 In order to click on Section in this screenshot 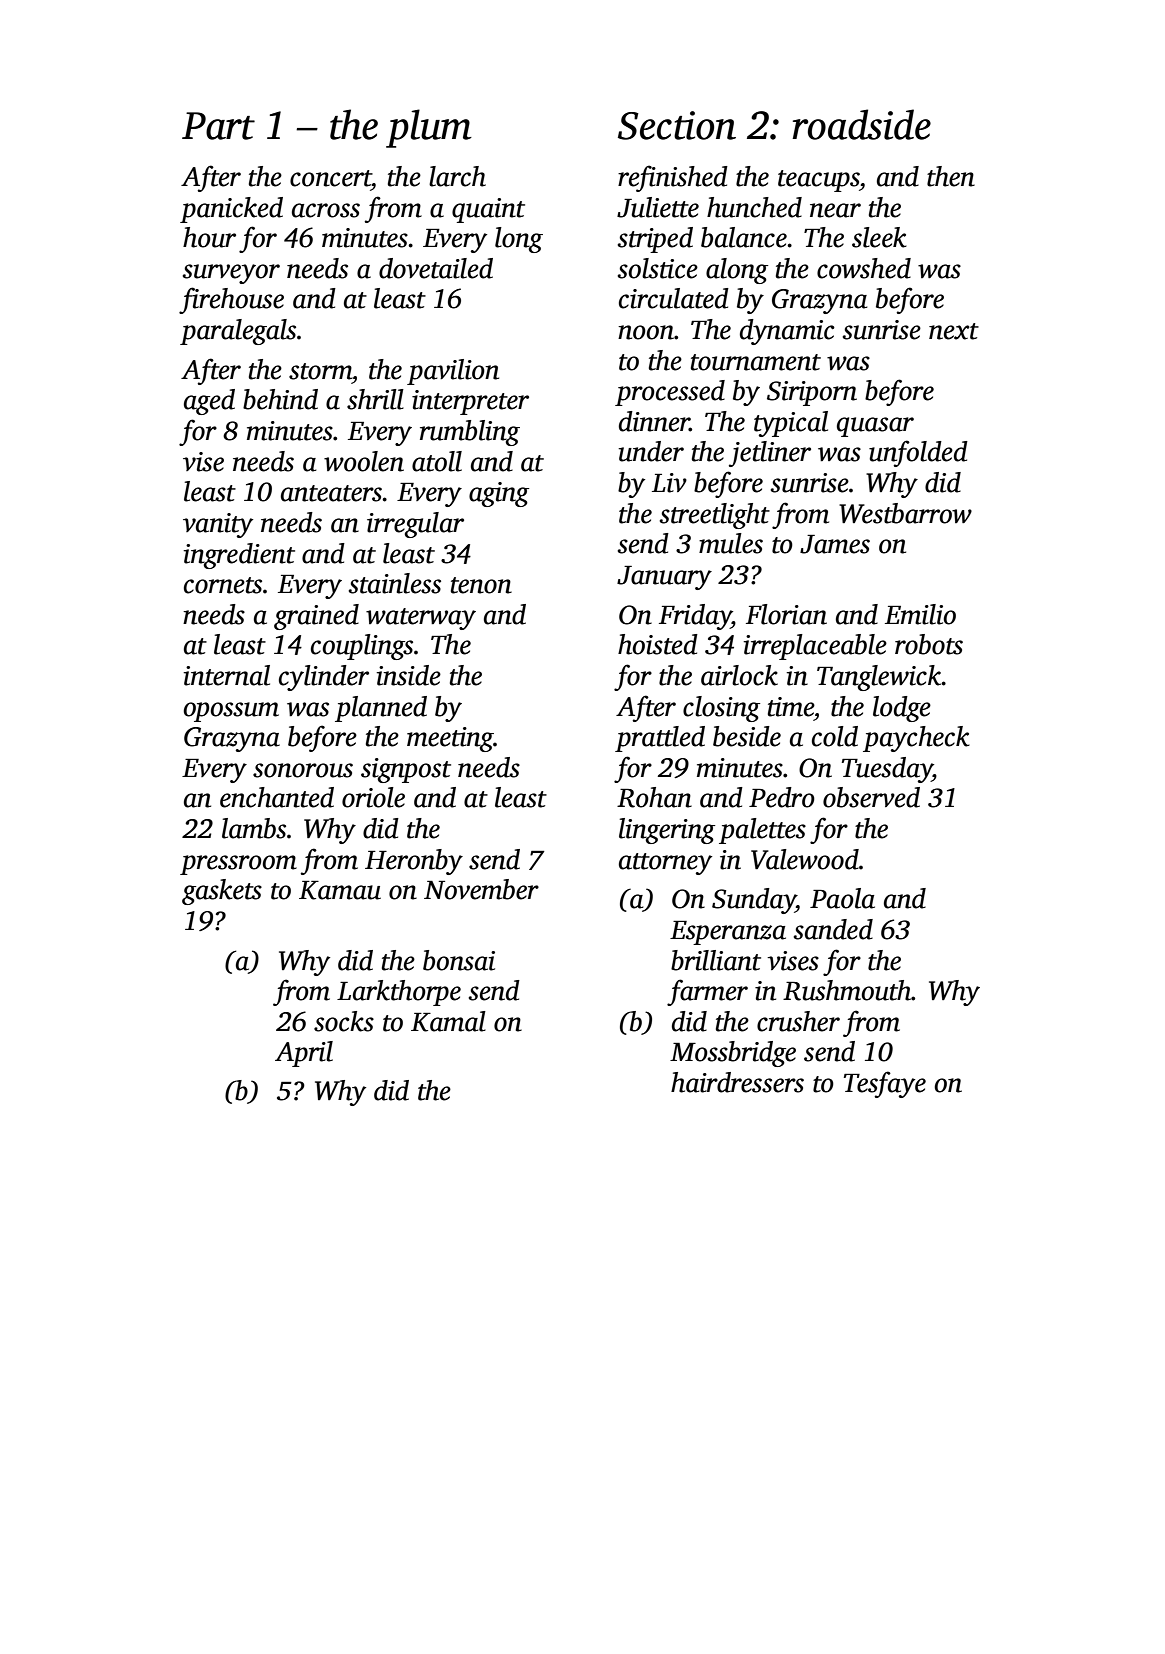, I will do `click(677, 125)`.
